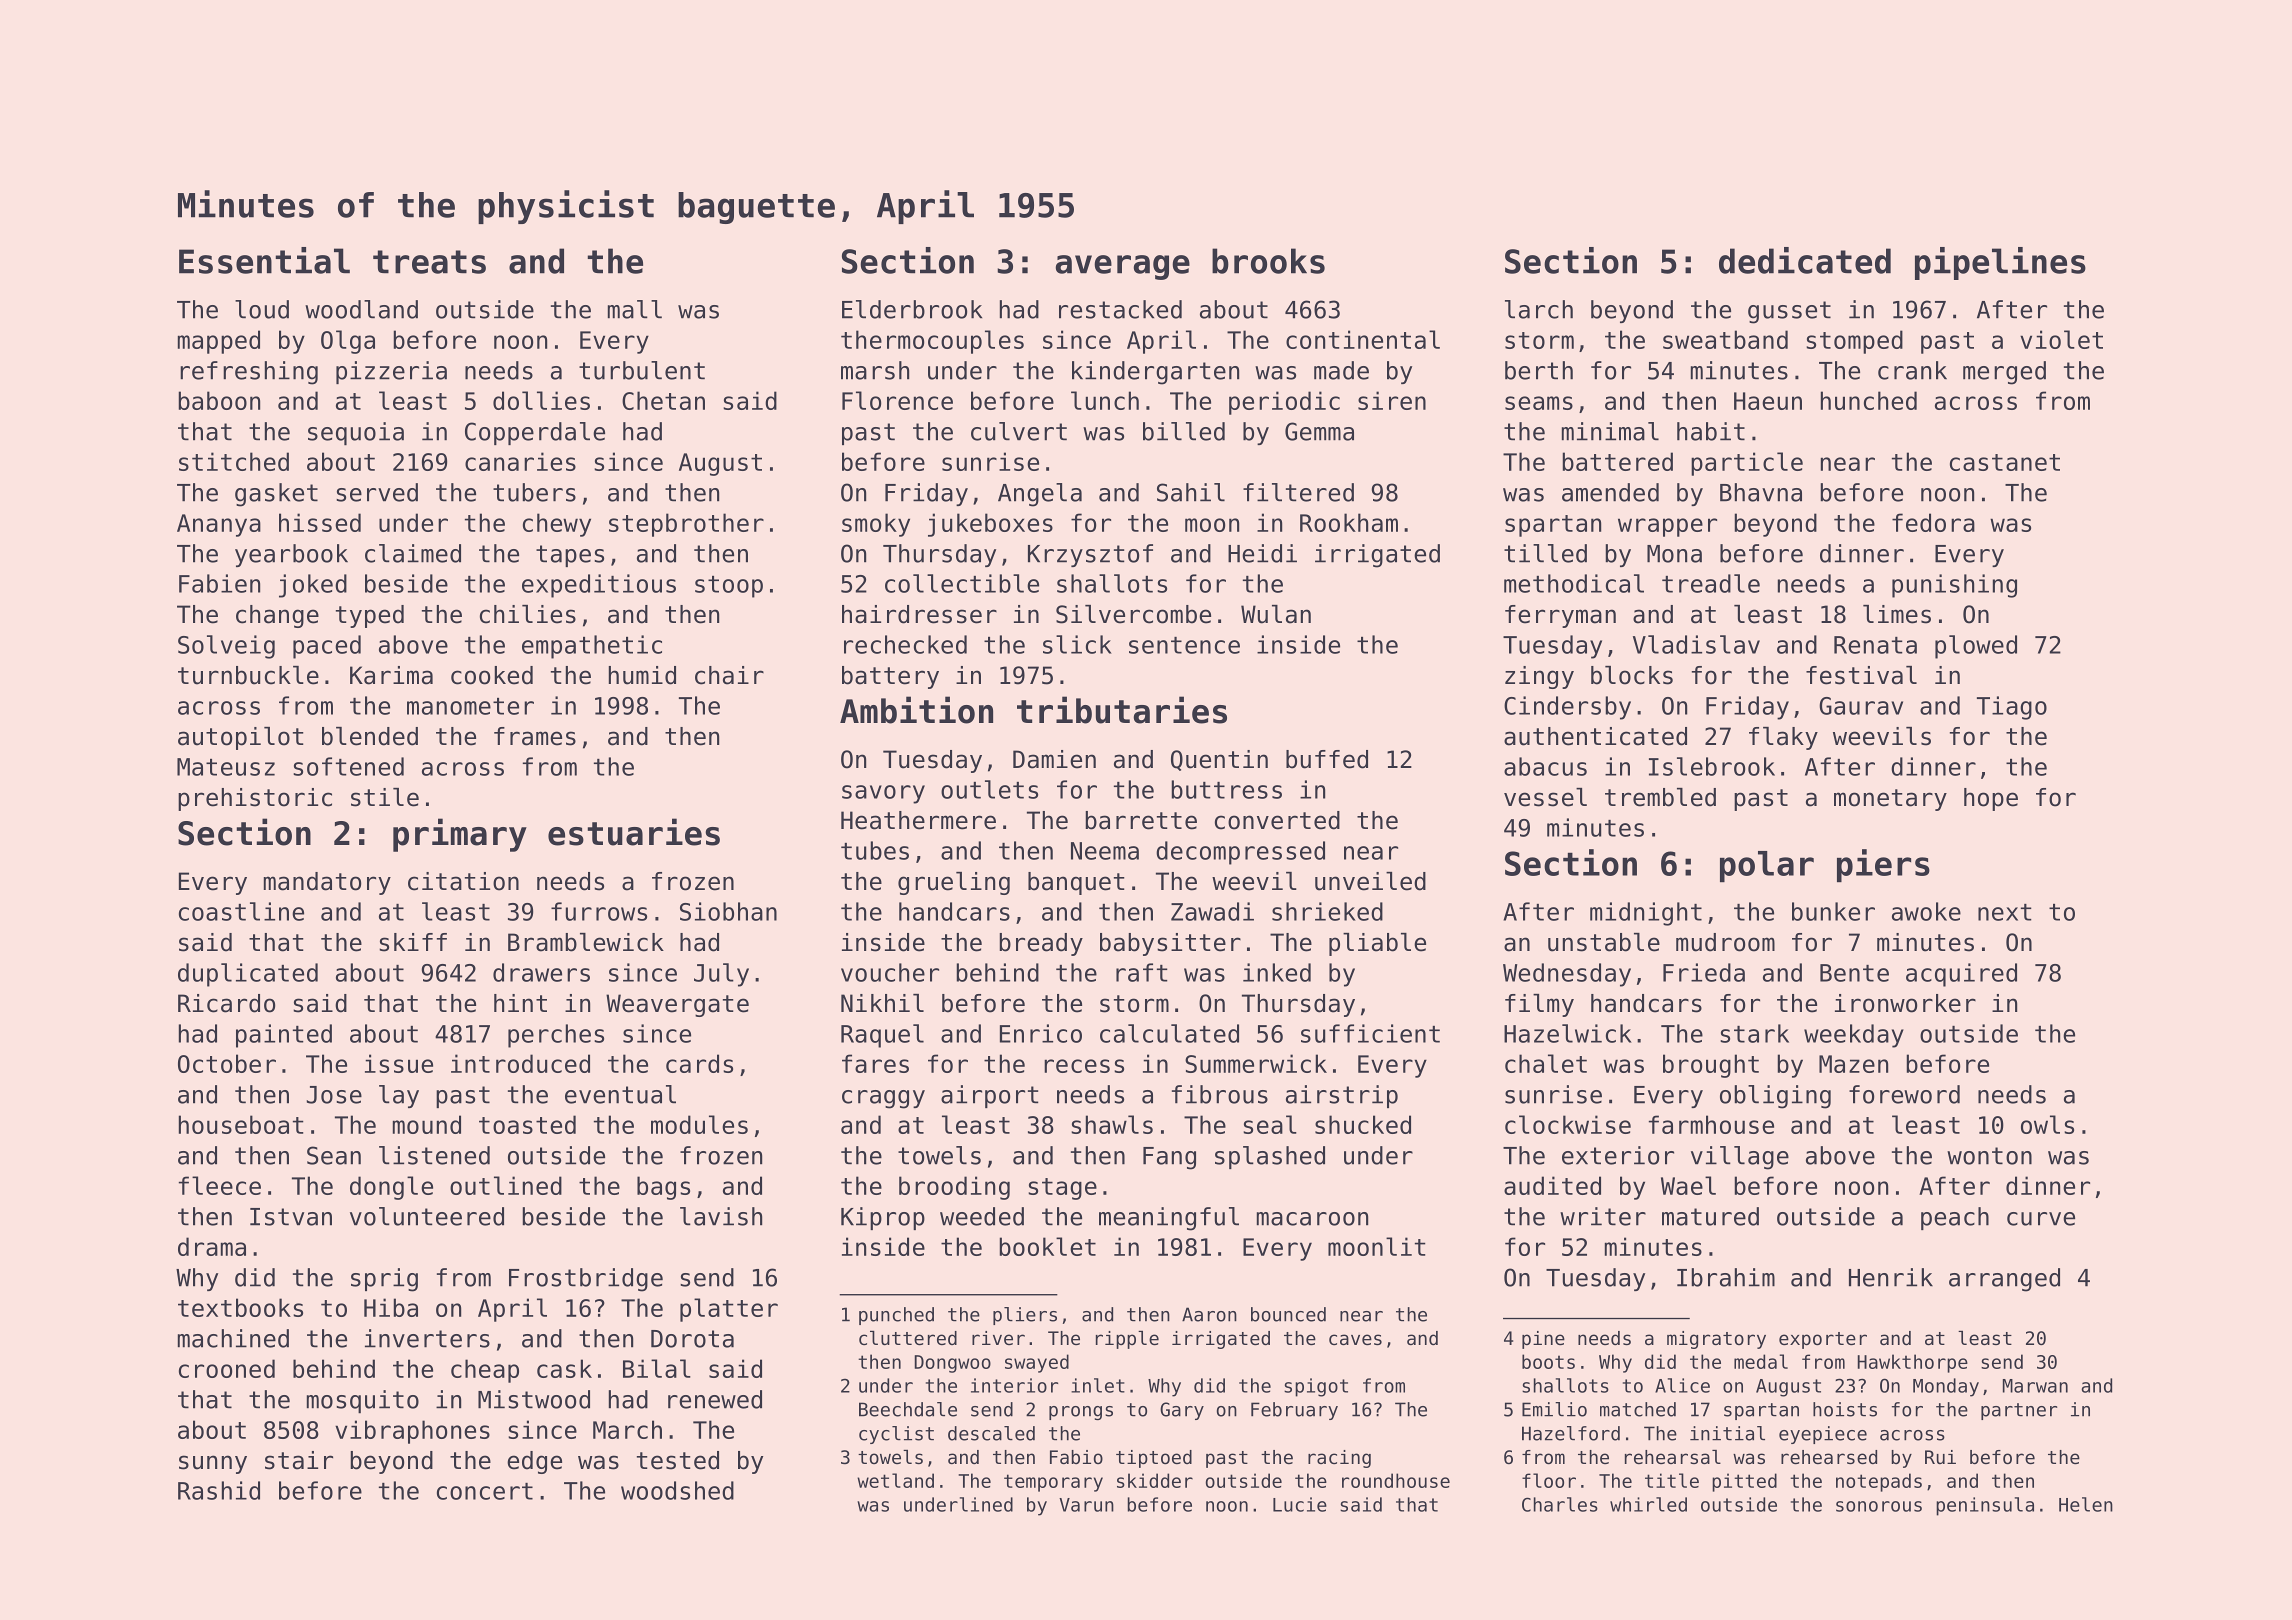  What do you see at coordinates (657, 1368) in the document?
I see `Bilal` at bounding box center [657, 1368].
